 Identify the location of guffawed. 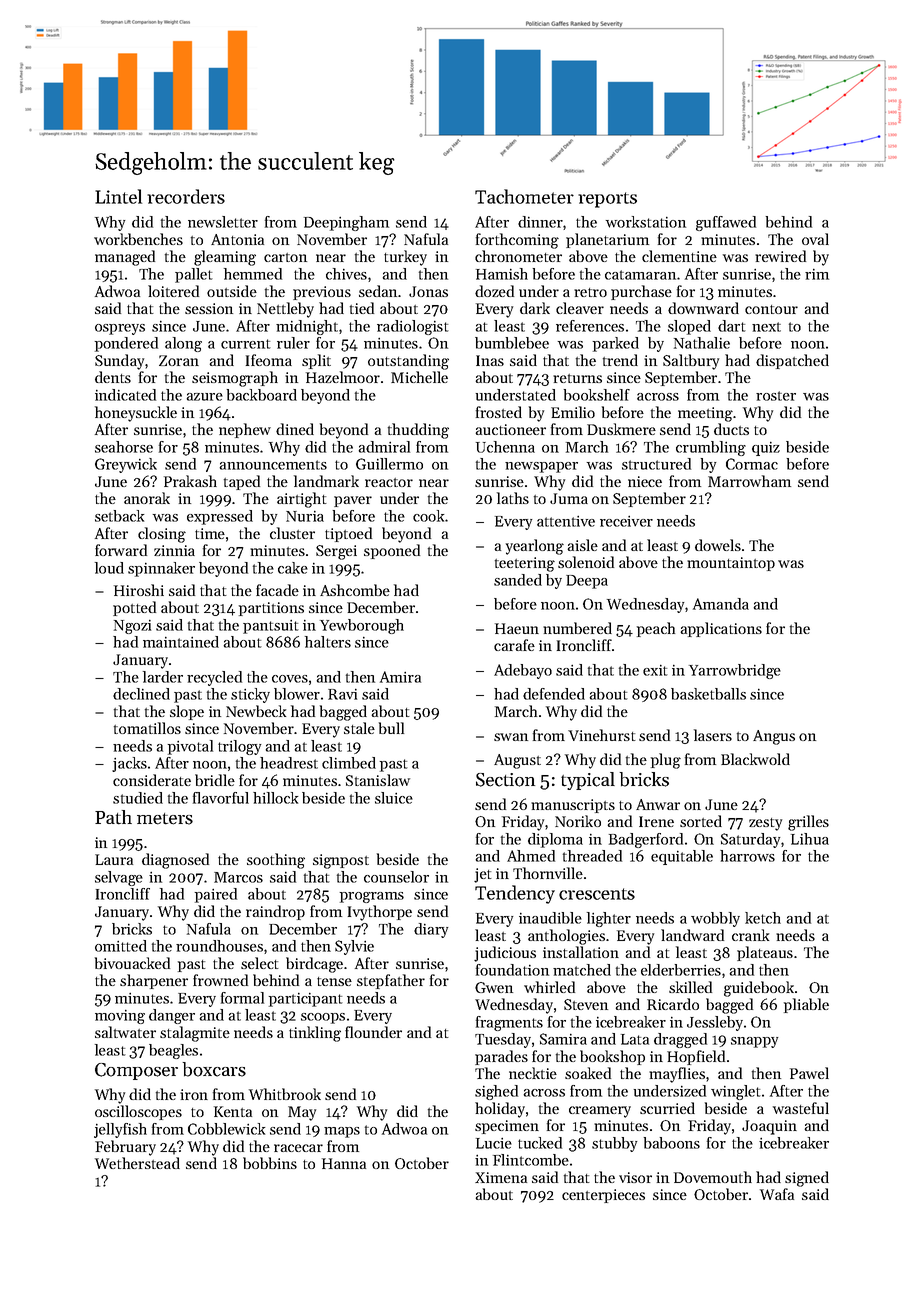
(726, 223).
